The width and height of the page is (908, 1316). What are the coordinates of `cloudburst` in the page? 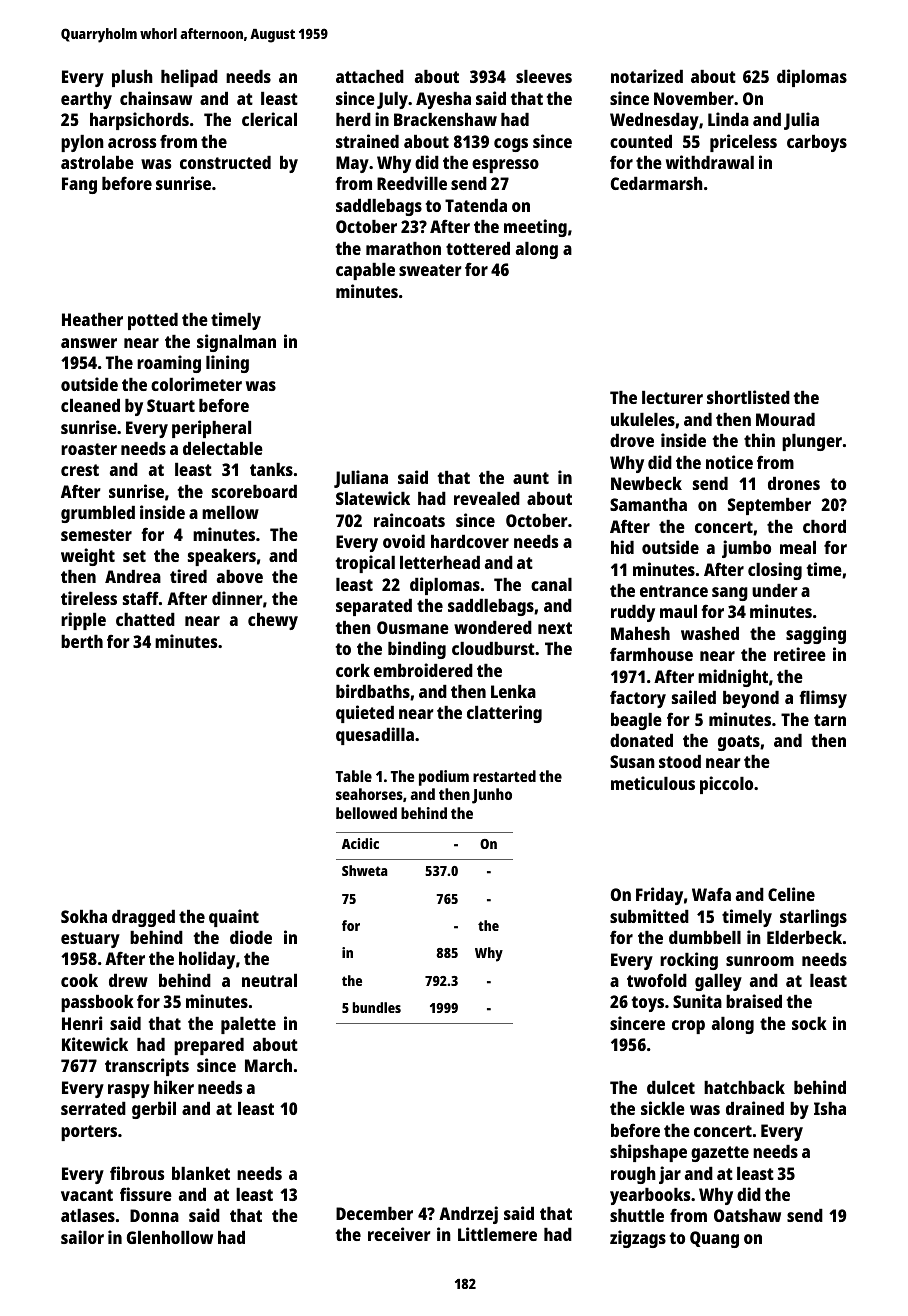 It's located at (493, 648).
